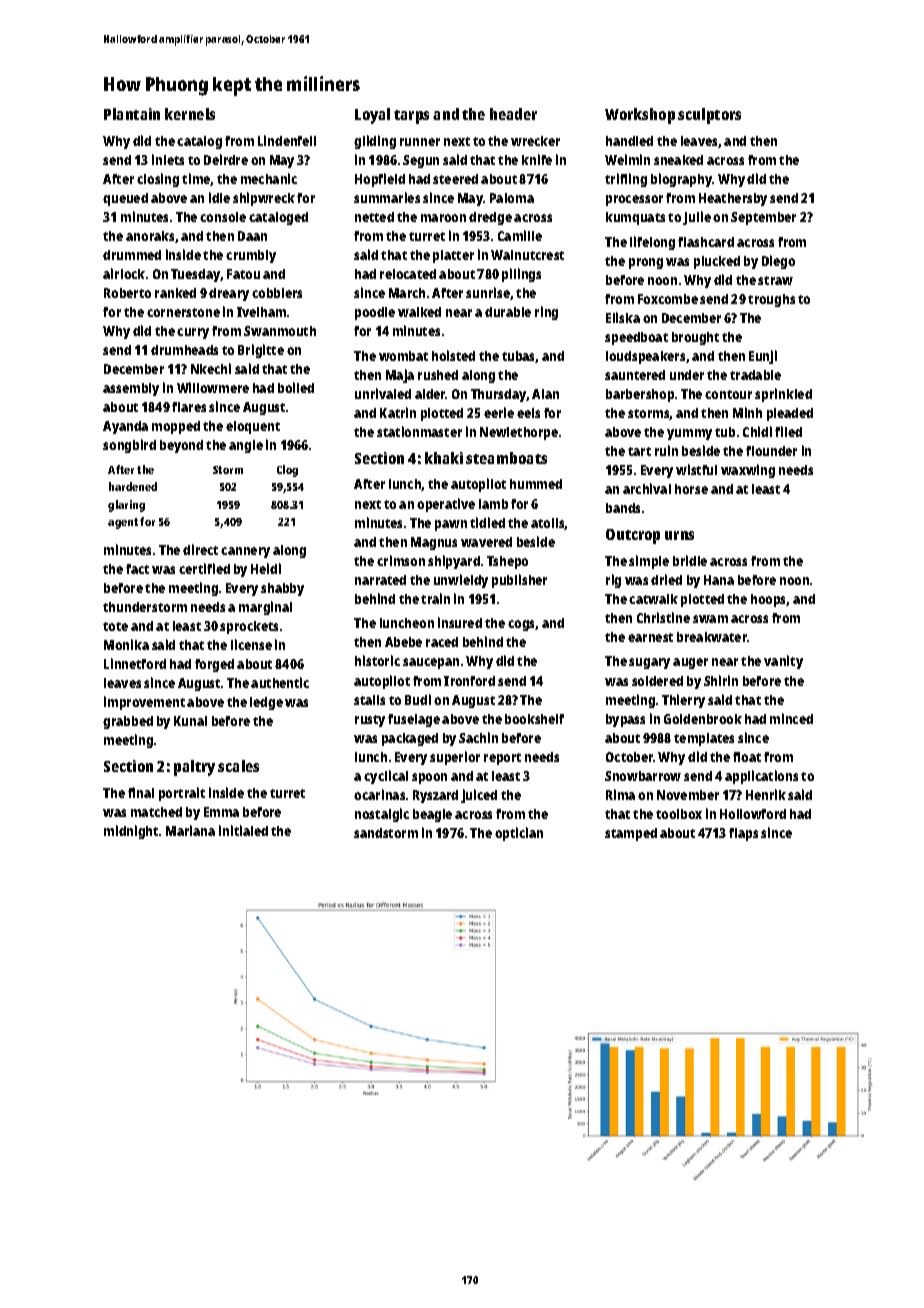  Describe the element at coordinates (383, 393) in the image. I see `unrivaled` at that location.
